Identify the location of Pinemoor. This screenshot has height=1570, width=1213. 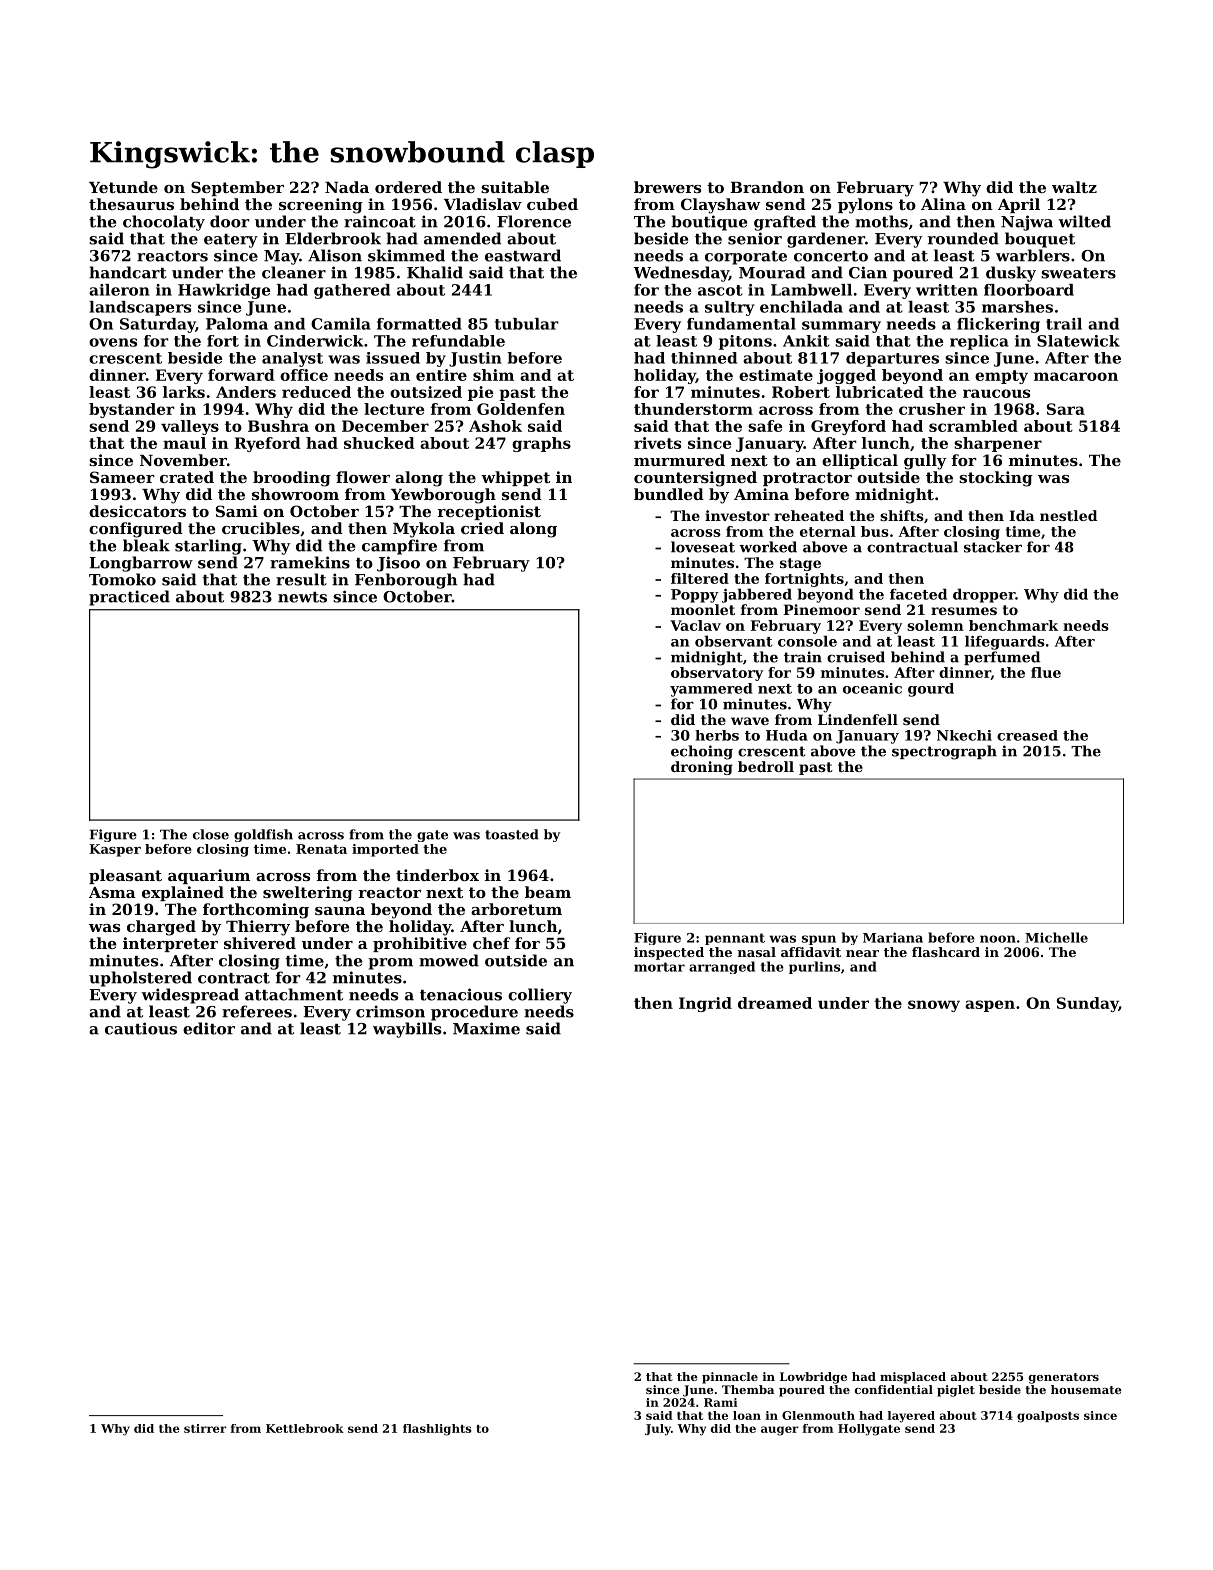
(821, 609).
